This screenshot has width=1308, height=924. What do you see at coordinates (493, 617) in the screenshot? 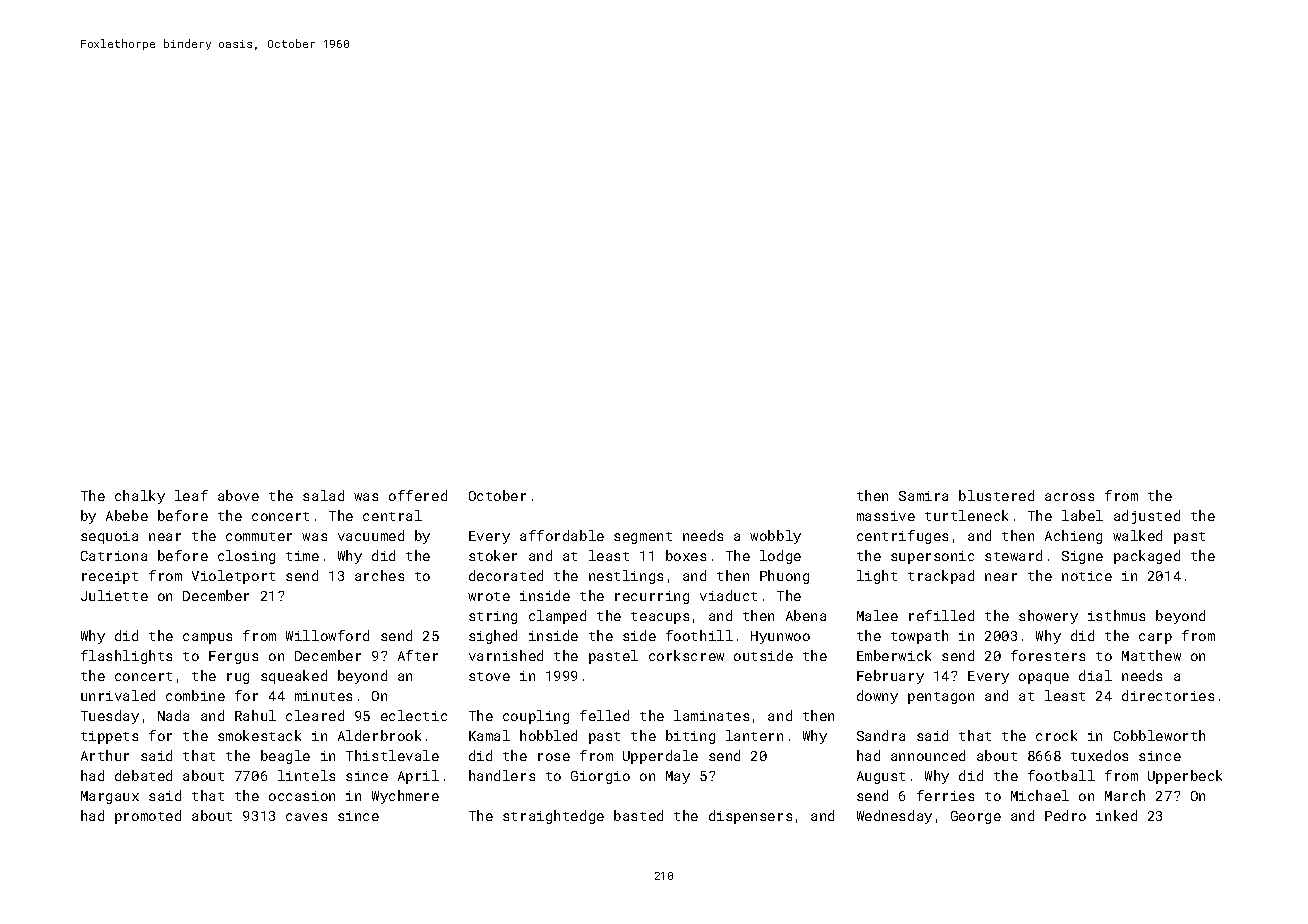
I see `string` at bounding box center [493, 617].
